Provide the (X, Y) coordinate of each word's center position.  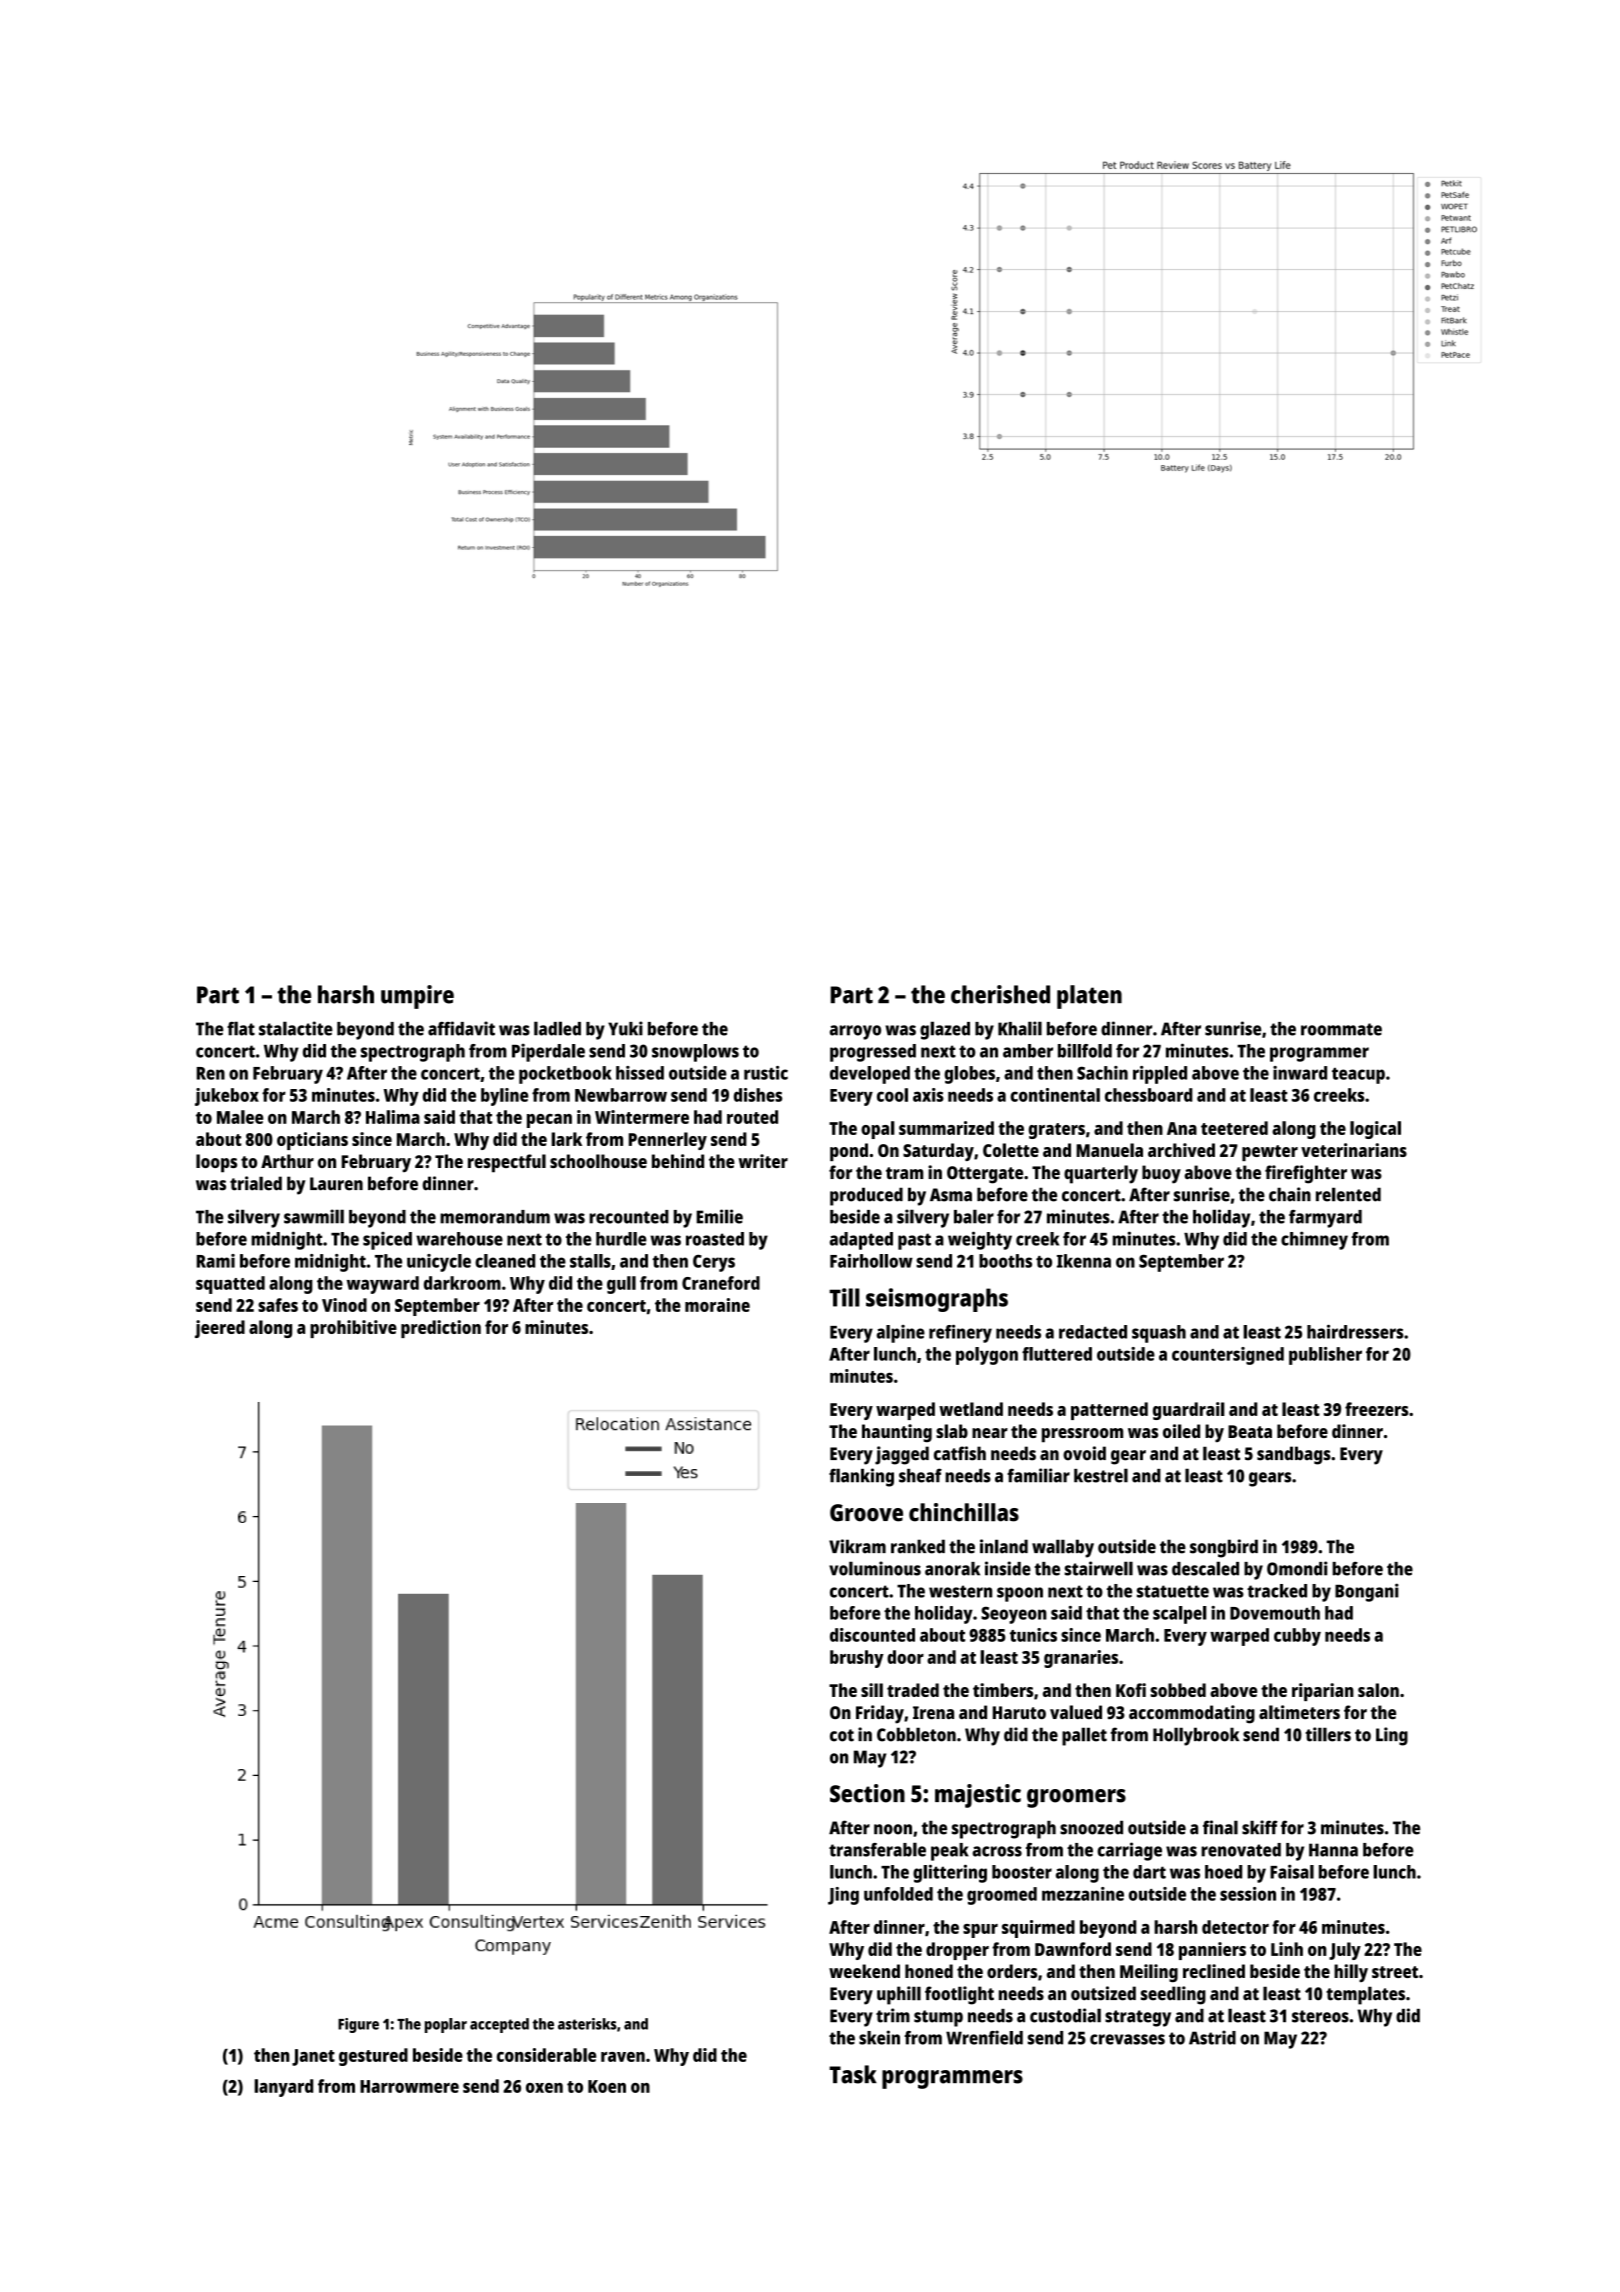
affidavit (461, 1028)
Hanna (1333, 1850)
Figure (358, 2025)
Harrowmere (409, 2086)
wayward (383, 1285)
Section (867, 1793)
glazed (945, 1030)
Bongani (1367, 1592)
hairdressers (1355, 1331)
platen (1089, 997)
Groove (866, 1513)
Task (853, 2074)
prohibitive (353, 1329)
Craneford (721, 1283)
